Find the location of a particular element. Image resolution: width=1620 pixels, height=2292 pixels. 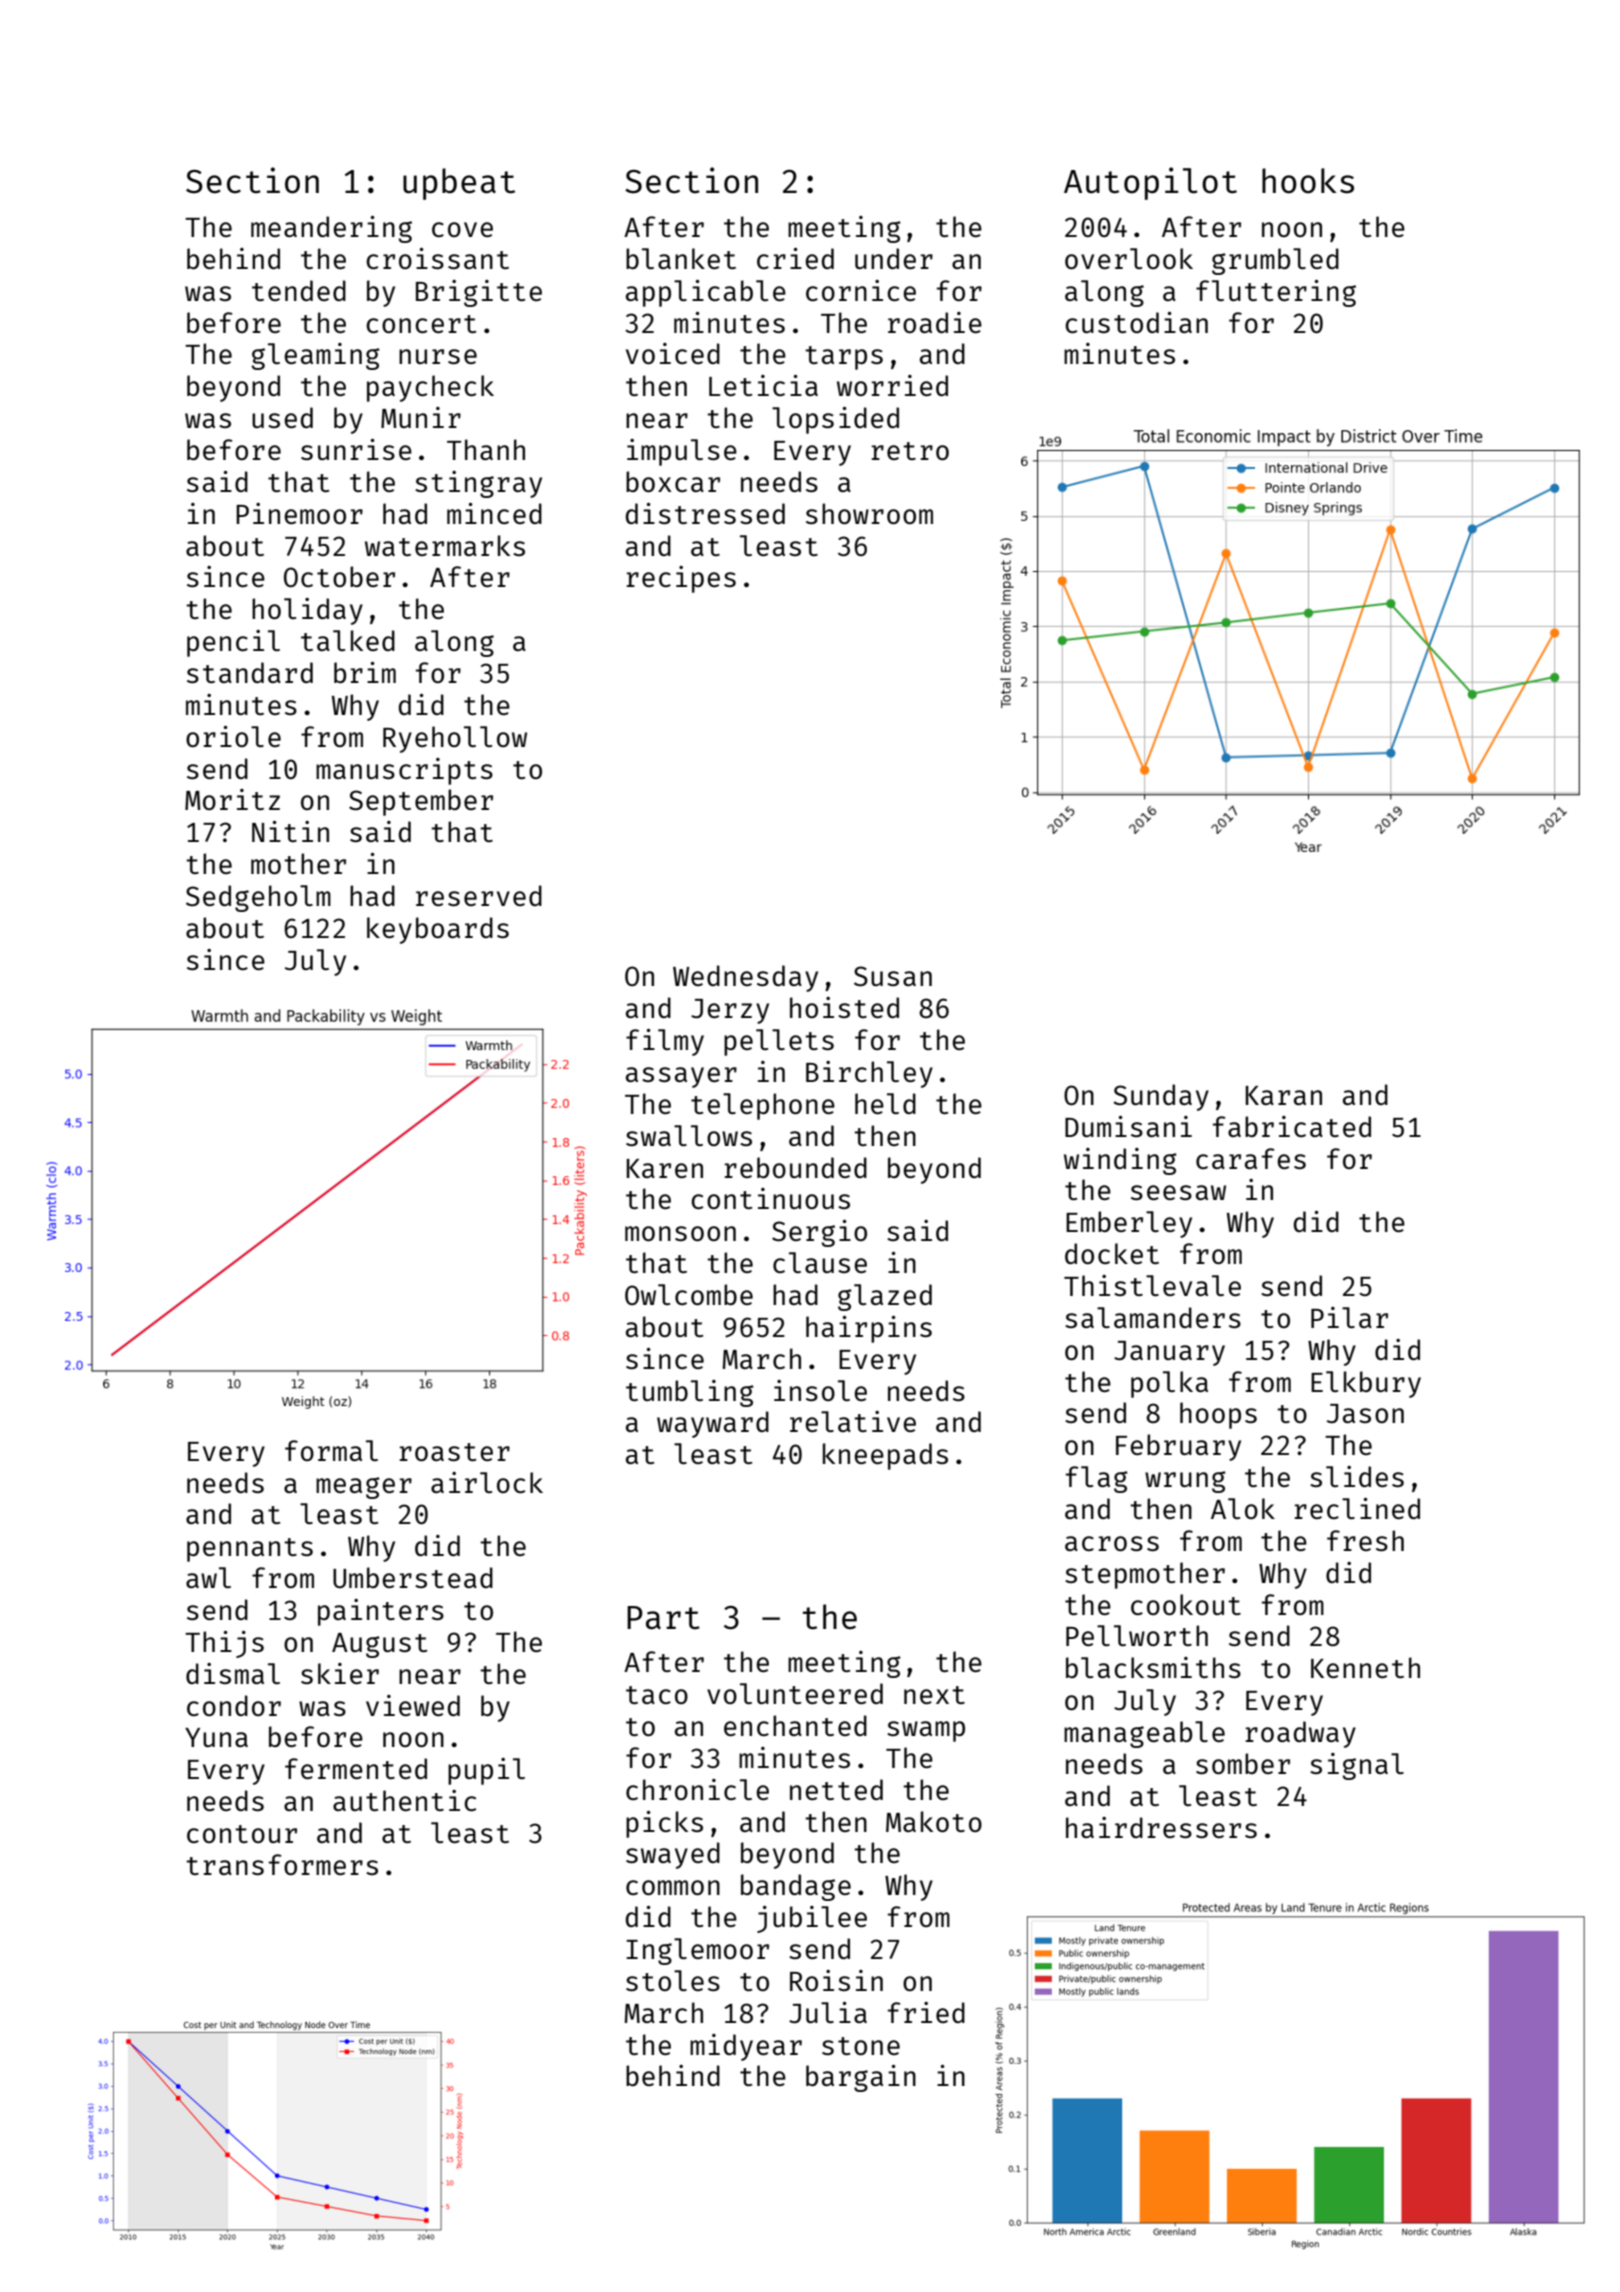

Pellworth is located at coordinates (1137, 1635).
